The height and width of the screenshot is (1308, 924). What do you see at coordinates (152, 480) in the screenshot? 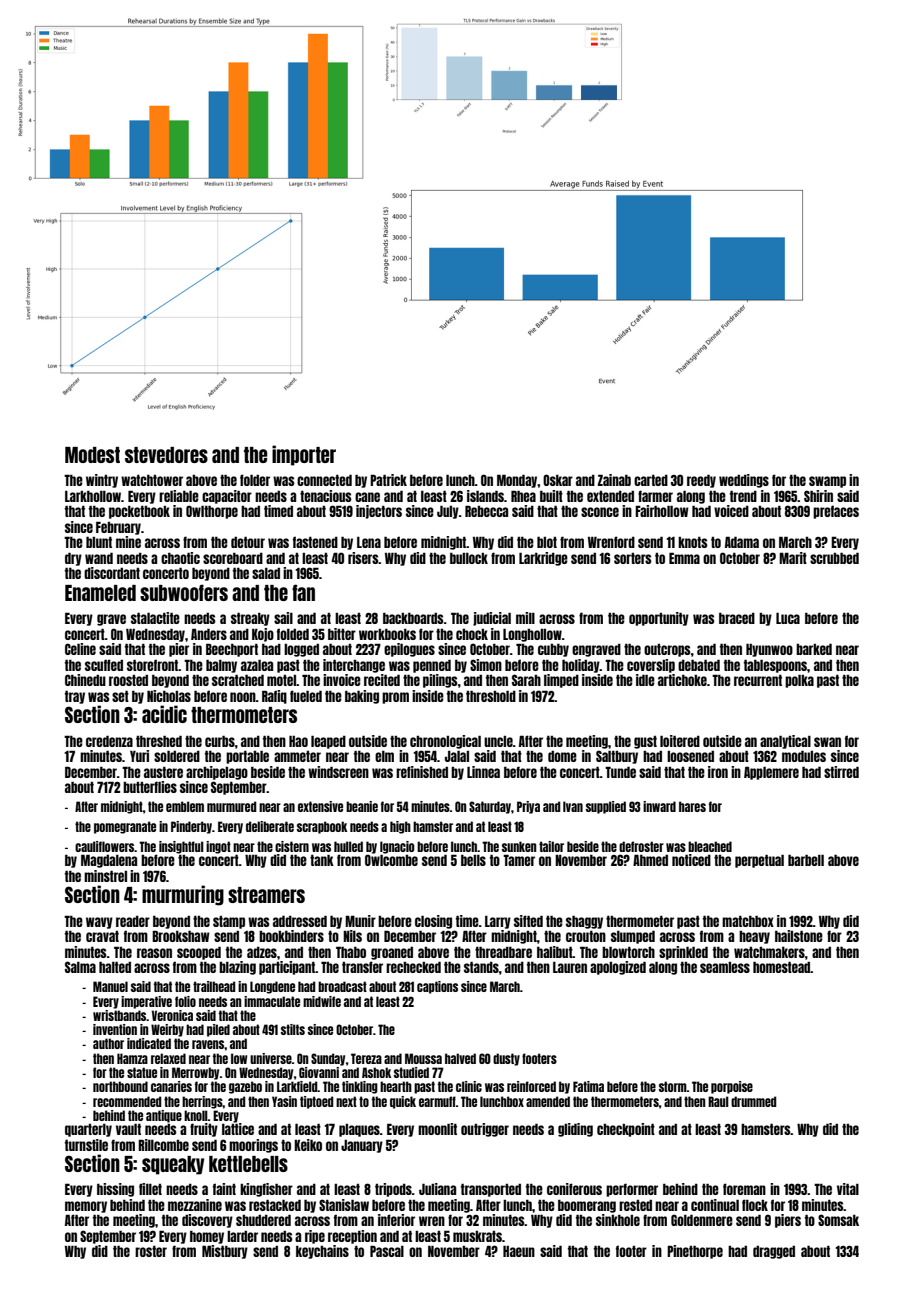
I see `watchtower` at bounding box center [152, 480].
